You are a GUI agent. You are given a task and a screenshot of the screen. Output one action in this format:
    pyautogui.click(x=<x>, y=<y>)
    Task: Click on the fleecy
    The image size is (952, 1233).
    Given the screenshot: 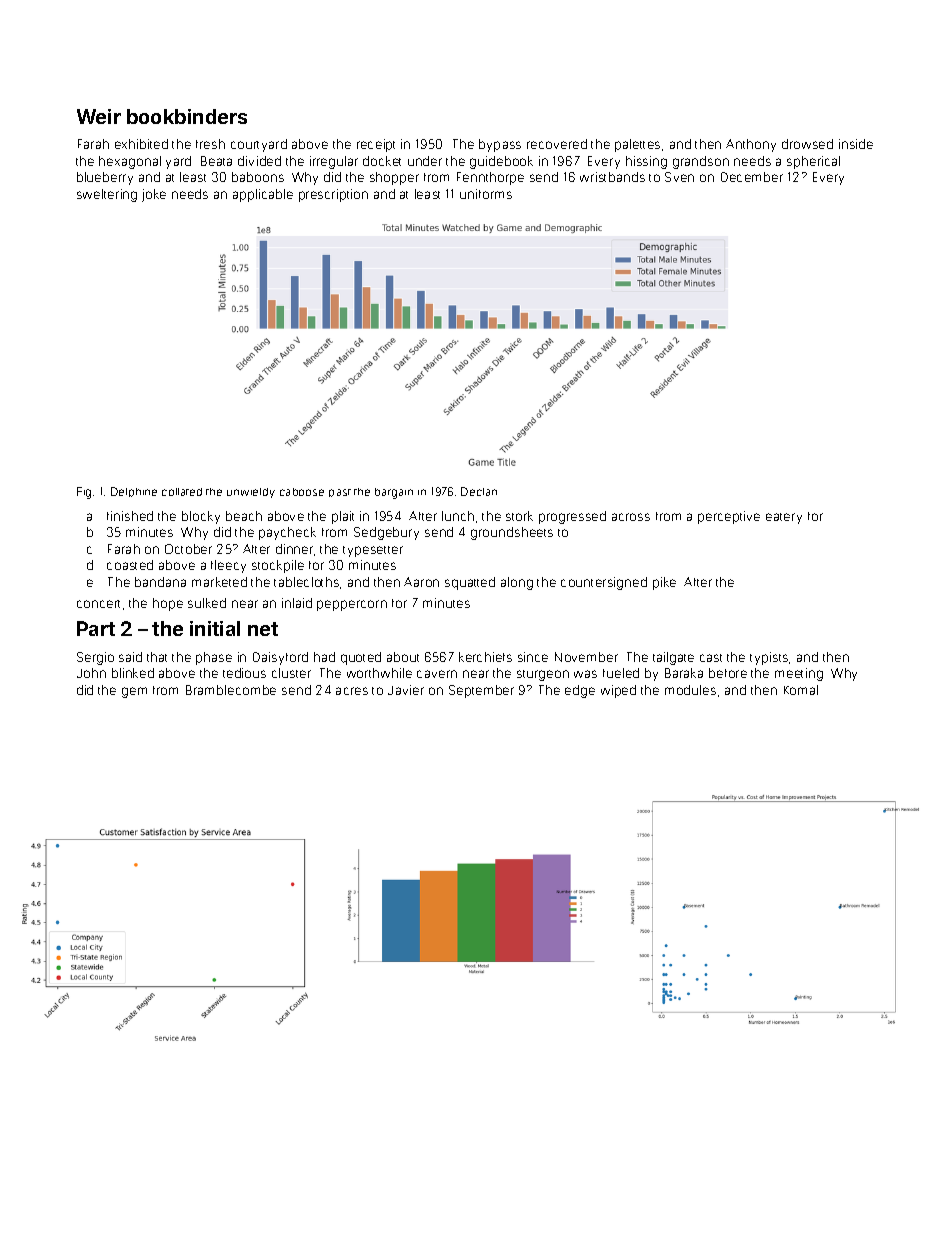 What is the action you would take?
    pyautogui.click(x=228, y=566)
